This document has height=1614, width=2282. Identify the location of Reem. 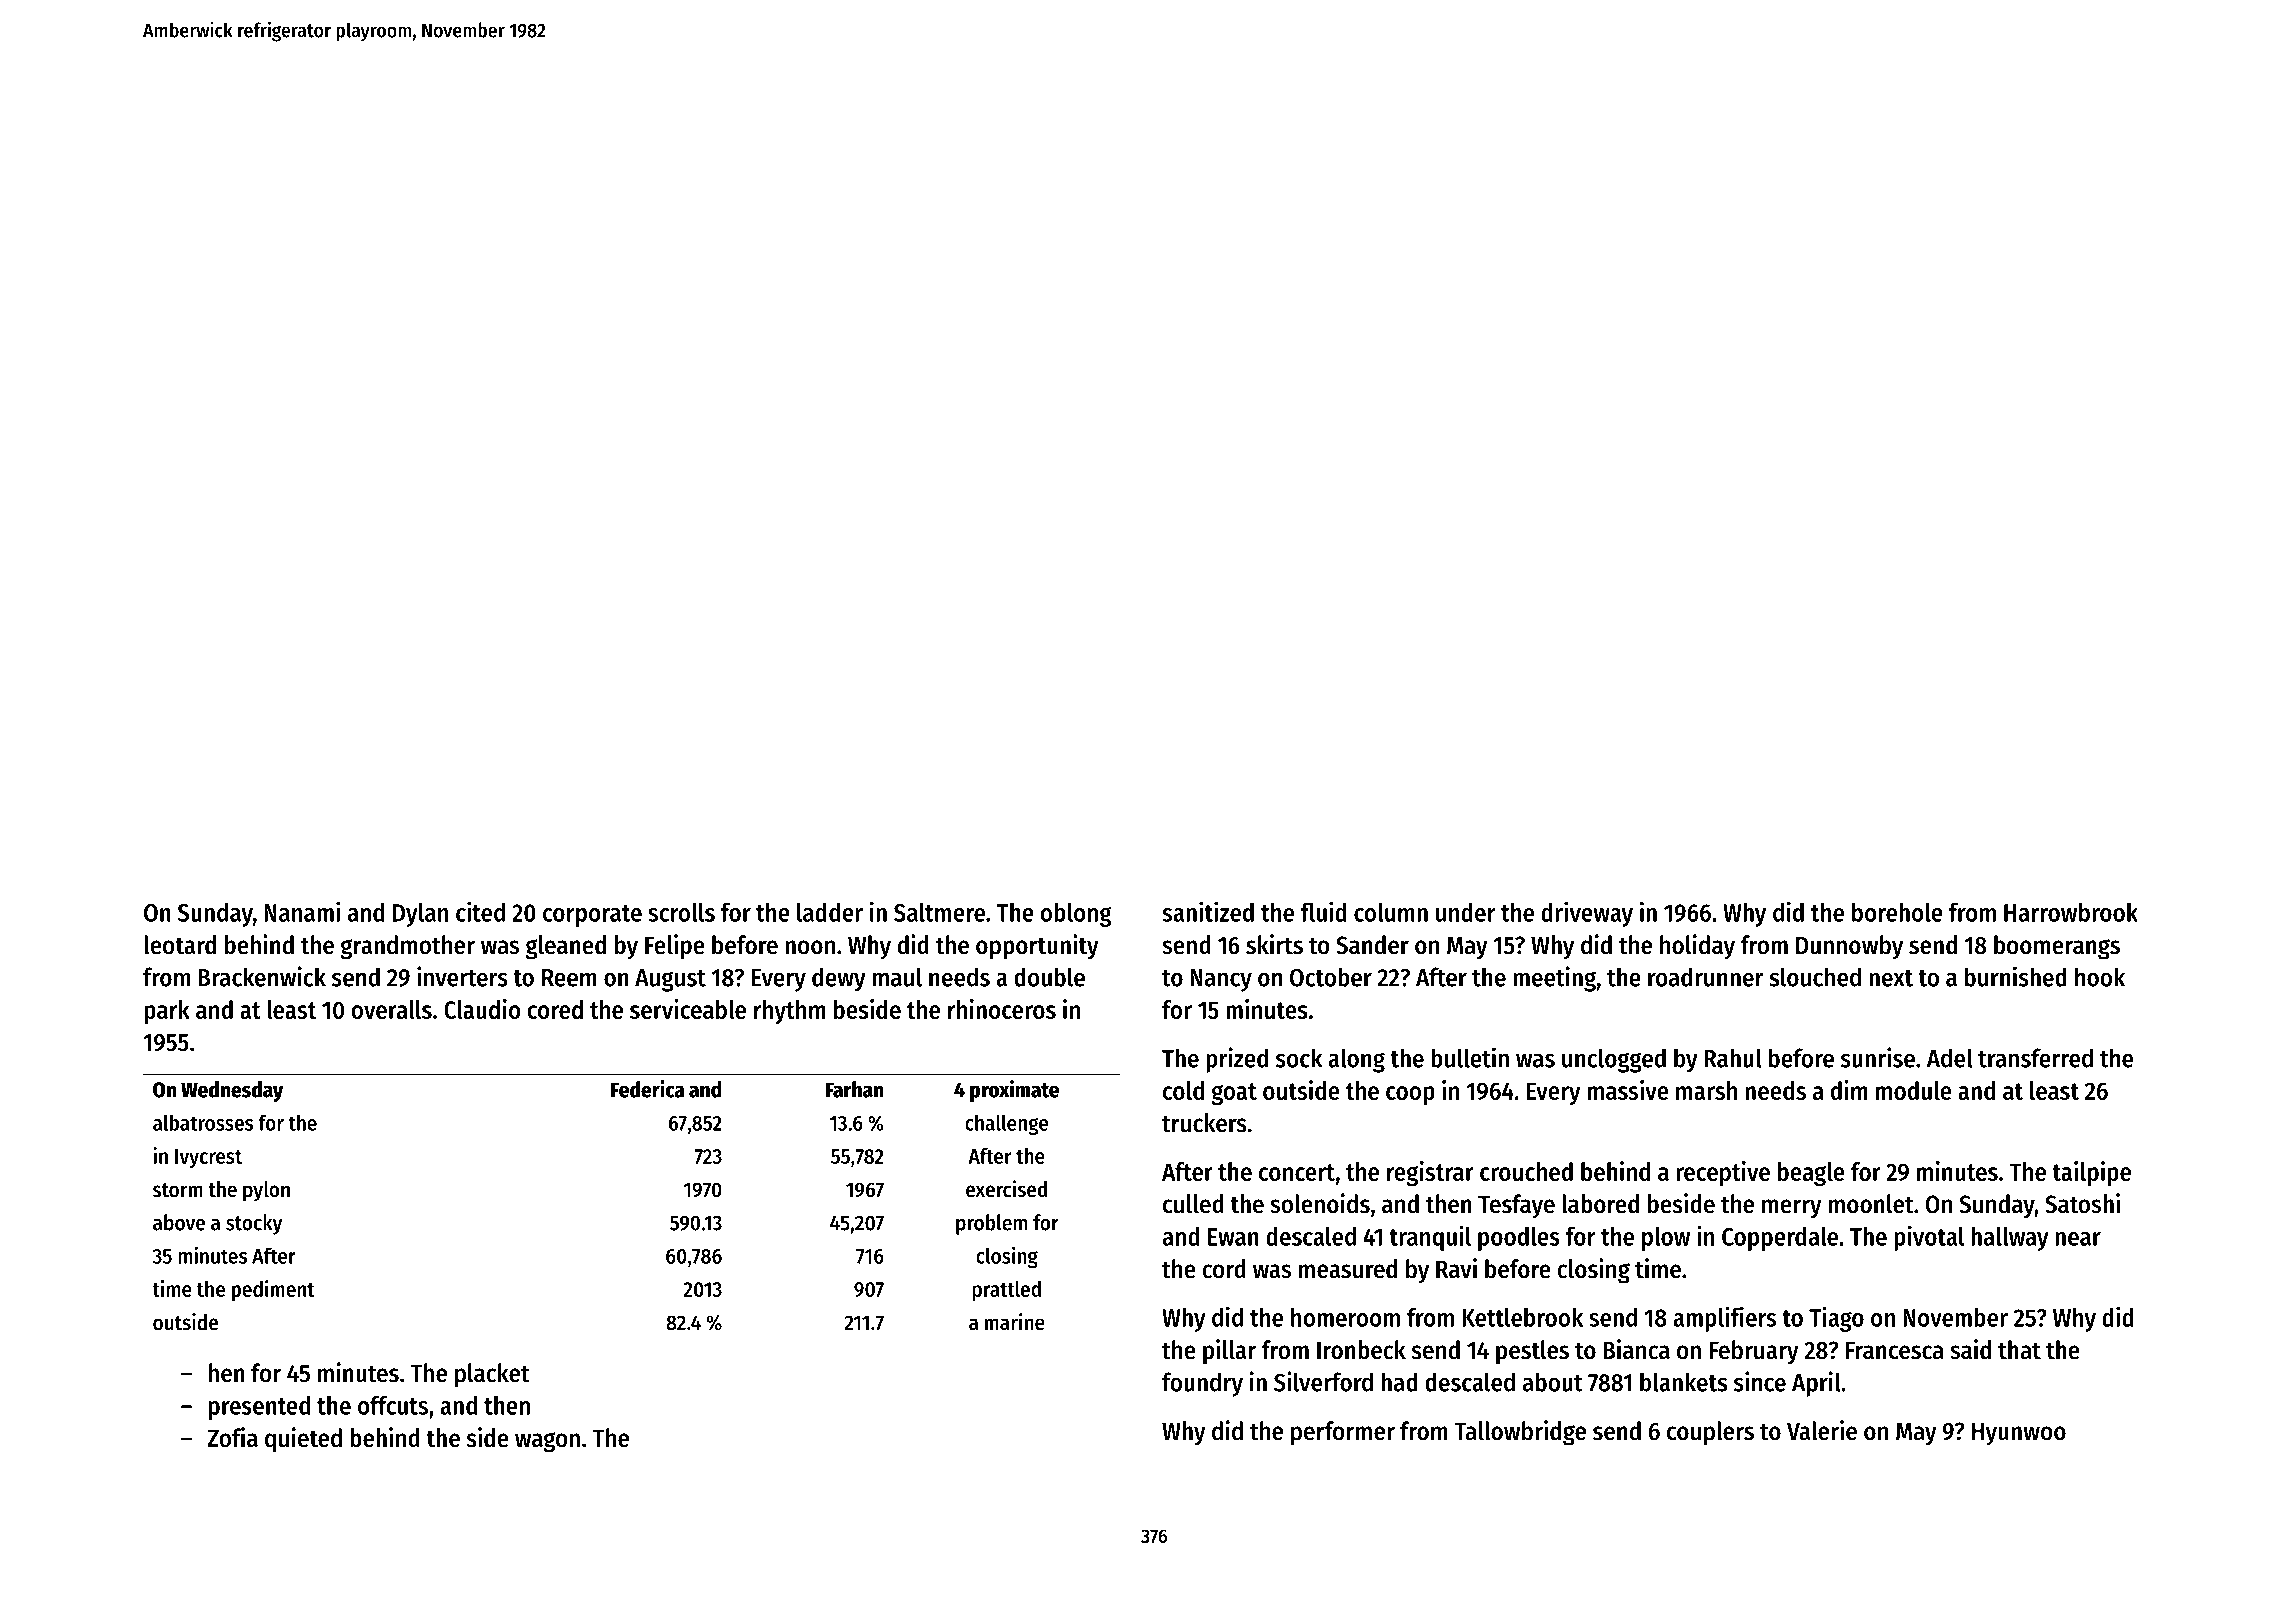
(569, 978).
